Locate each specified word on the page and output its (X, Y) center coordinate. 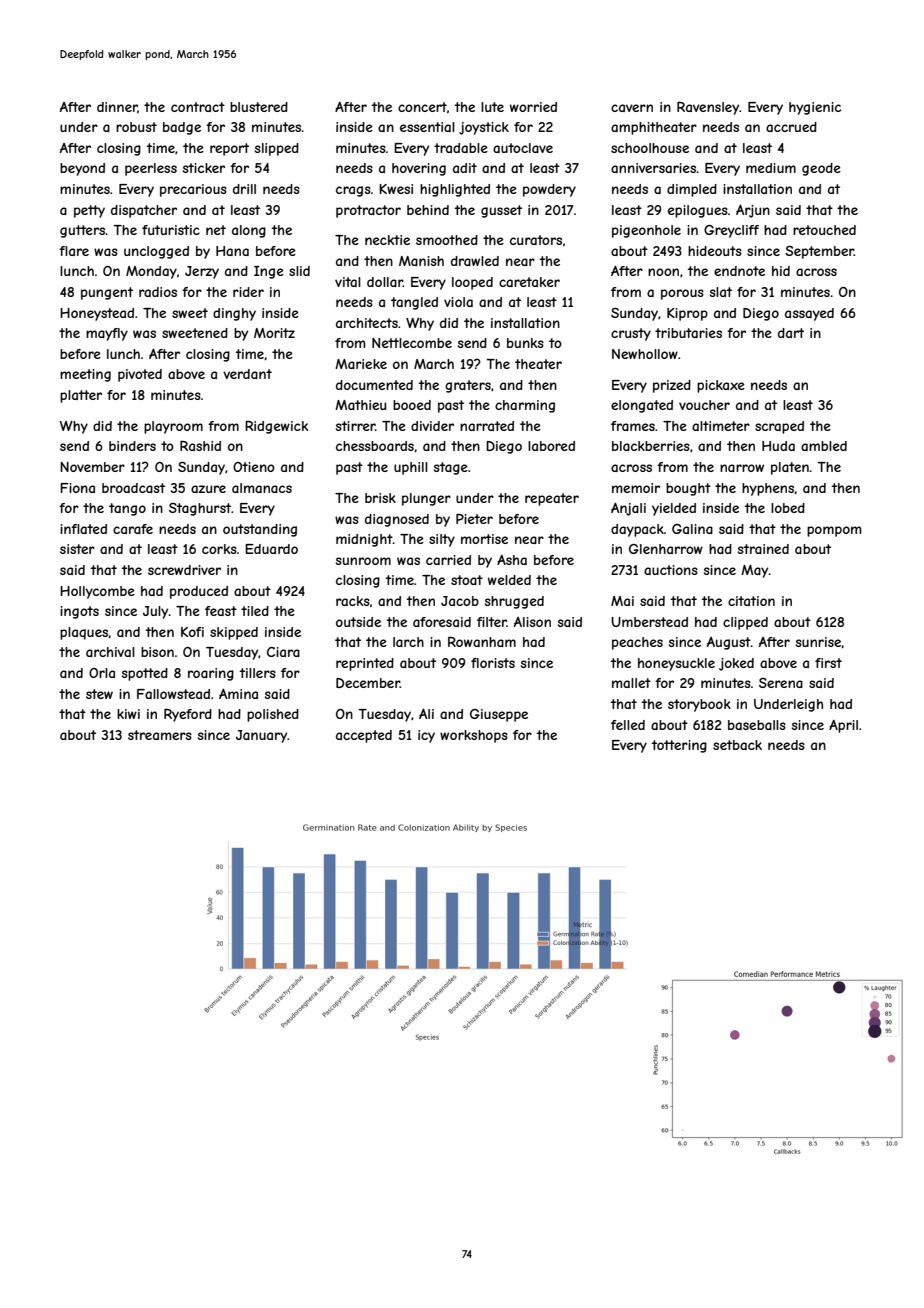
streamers (160, 735)
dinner (117, 107)
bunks (525, 343)
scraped (779, 427)
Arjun (753, 211)
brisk (380, 498)
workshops (474, 736)
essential (427, 127)
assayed (809, 314)
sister (77, 549)
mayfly (107, 334)
